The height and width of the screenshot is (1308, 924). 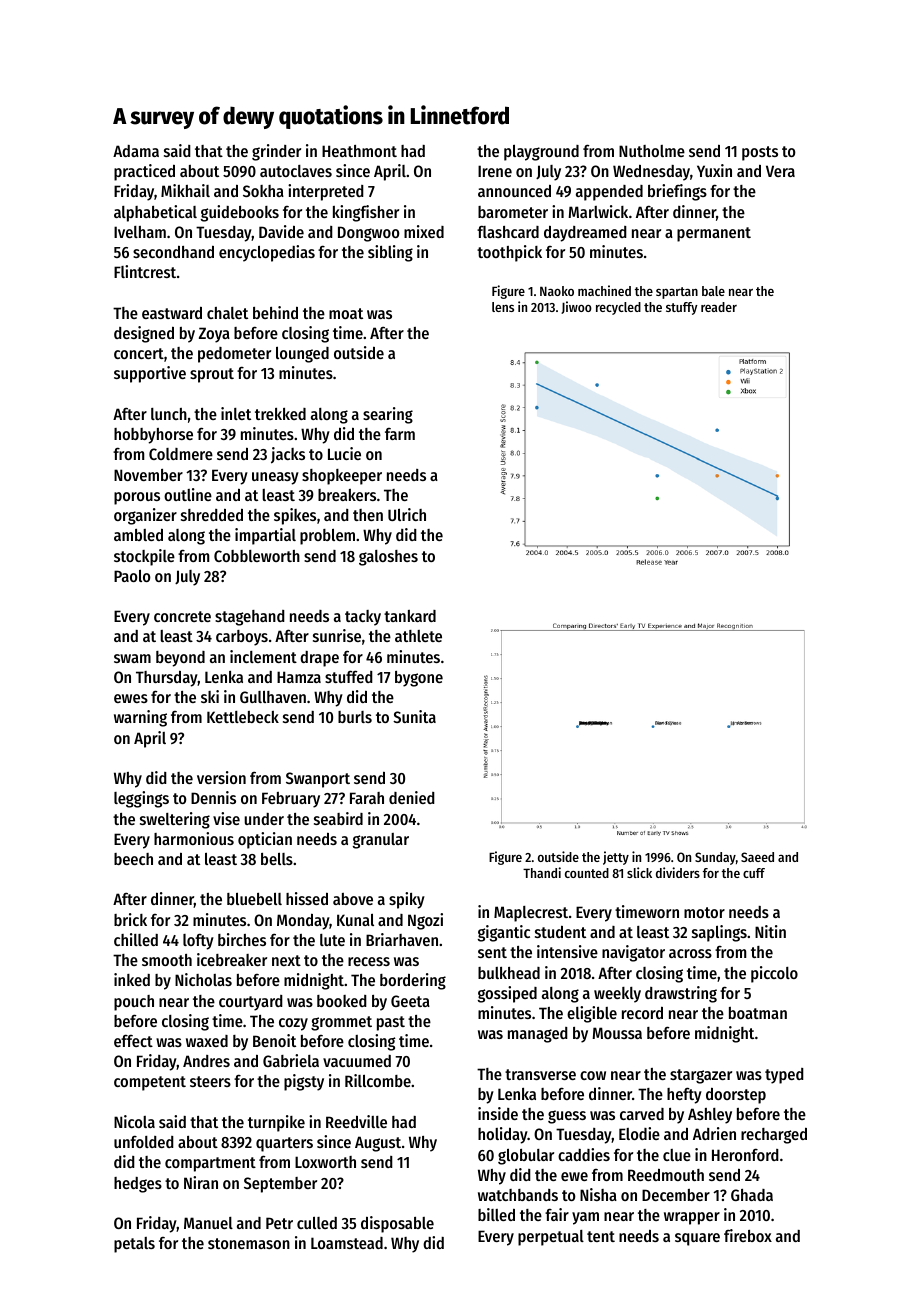 What do you see at coordinates (760, 153) in the screenshot?
I see `posts` at bounding box center [760, 153].
